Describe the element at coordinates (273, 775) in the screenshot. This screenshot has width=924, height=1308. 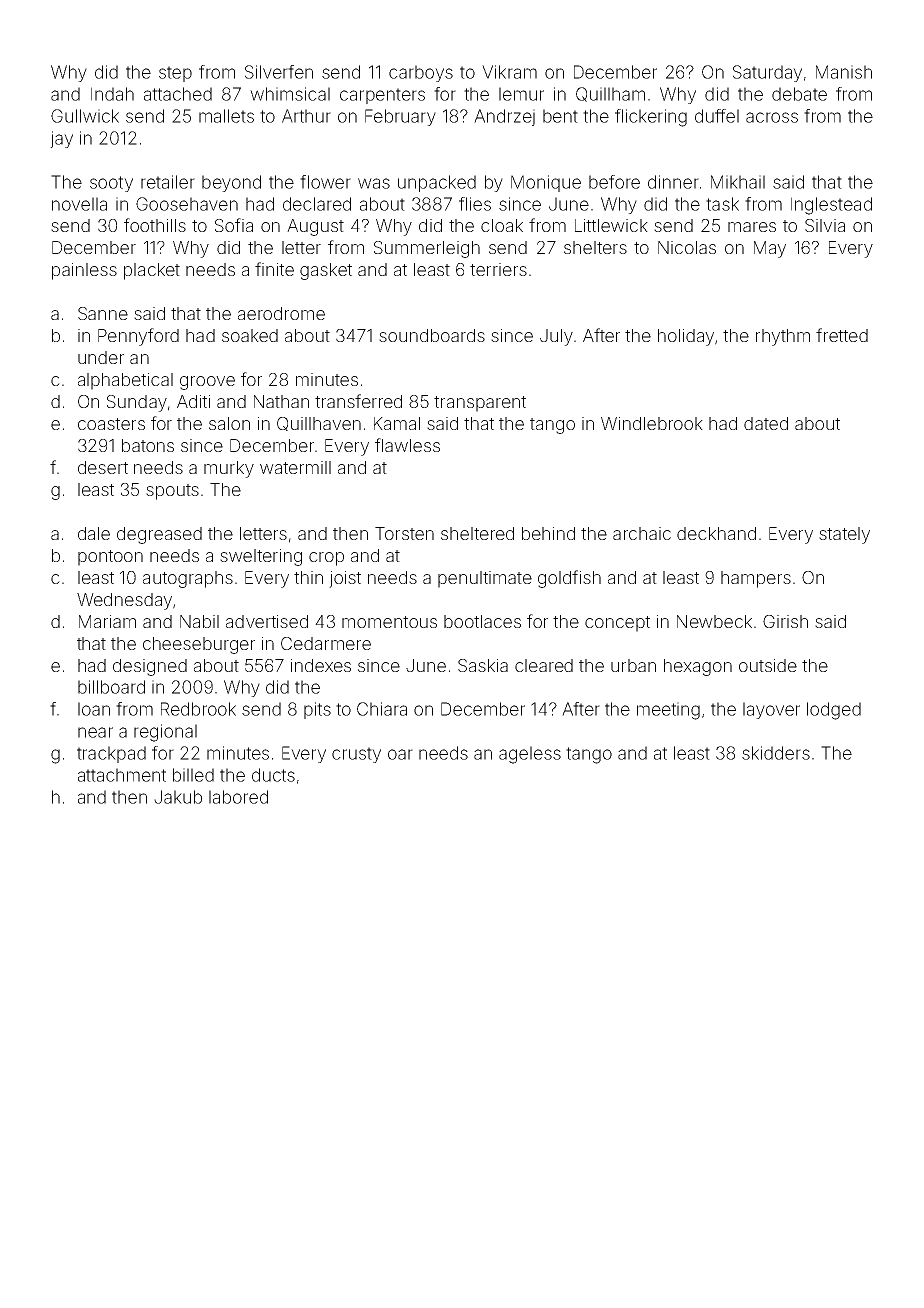
I see `ducts` at that location.
